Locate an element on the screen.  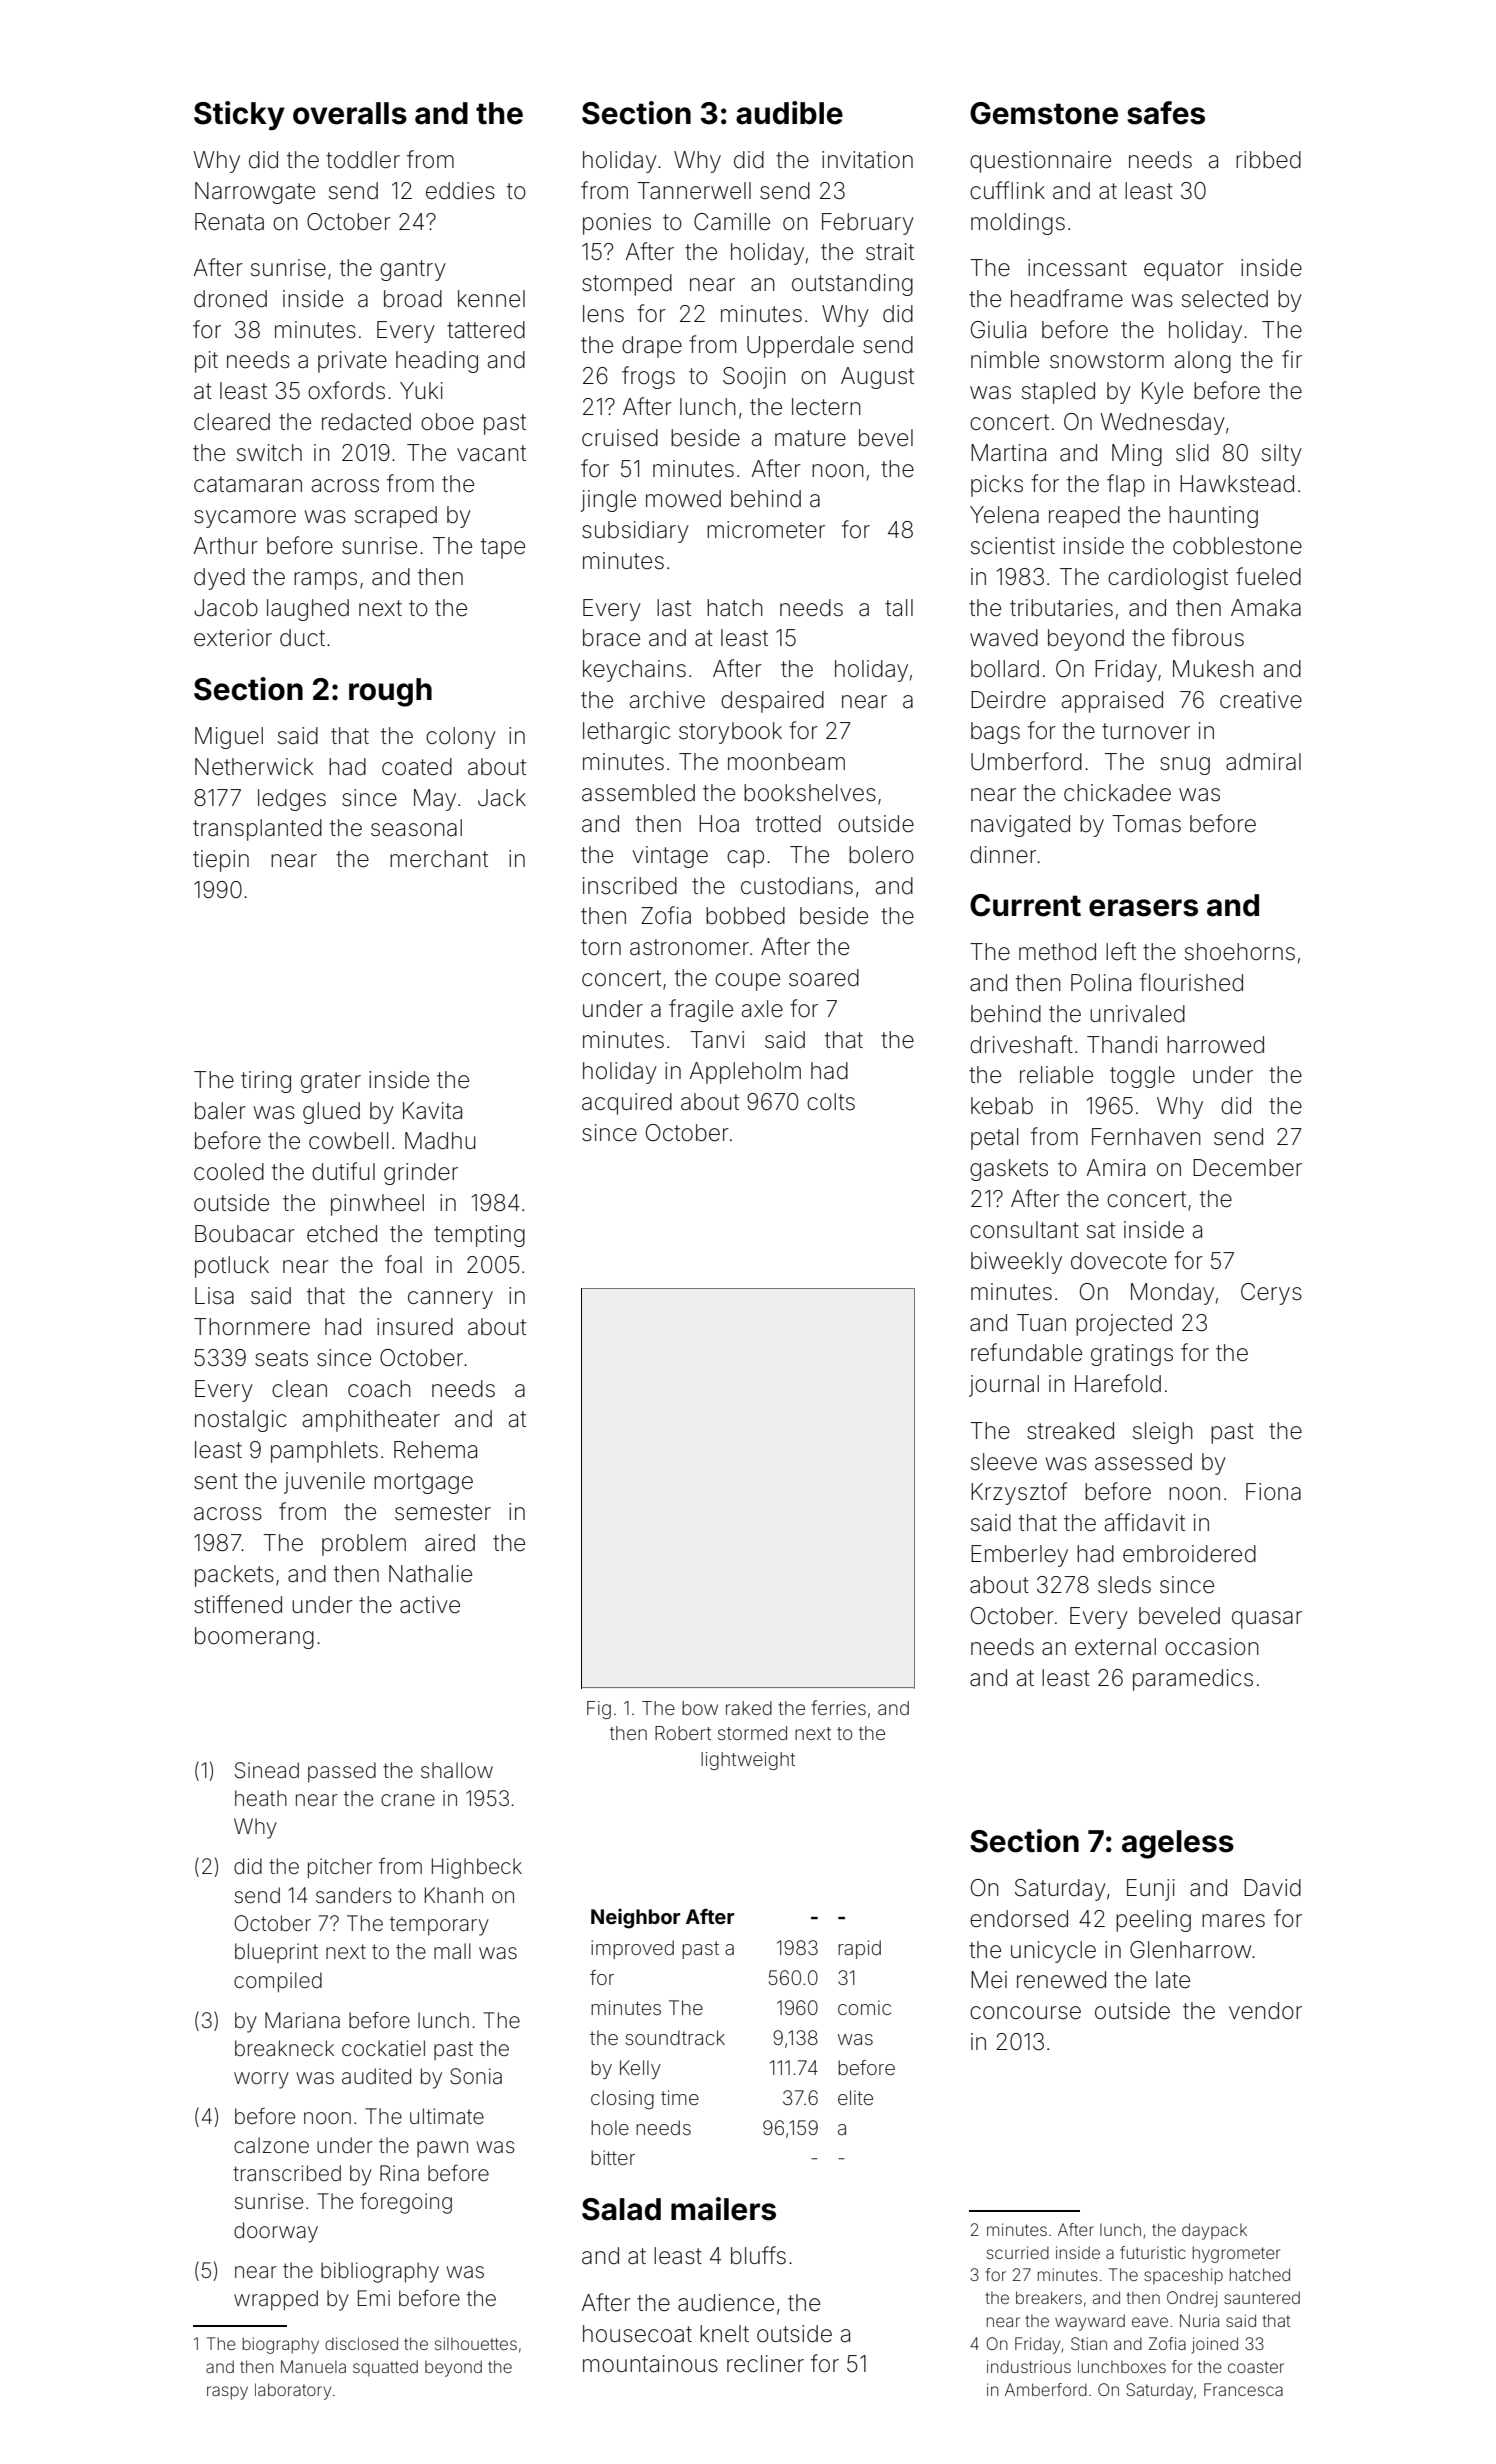
Neighbor is located at coordinates (635, 1919).
